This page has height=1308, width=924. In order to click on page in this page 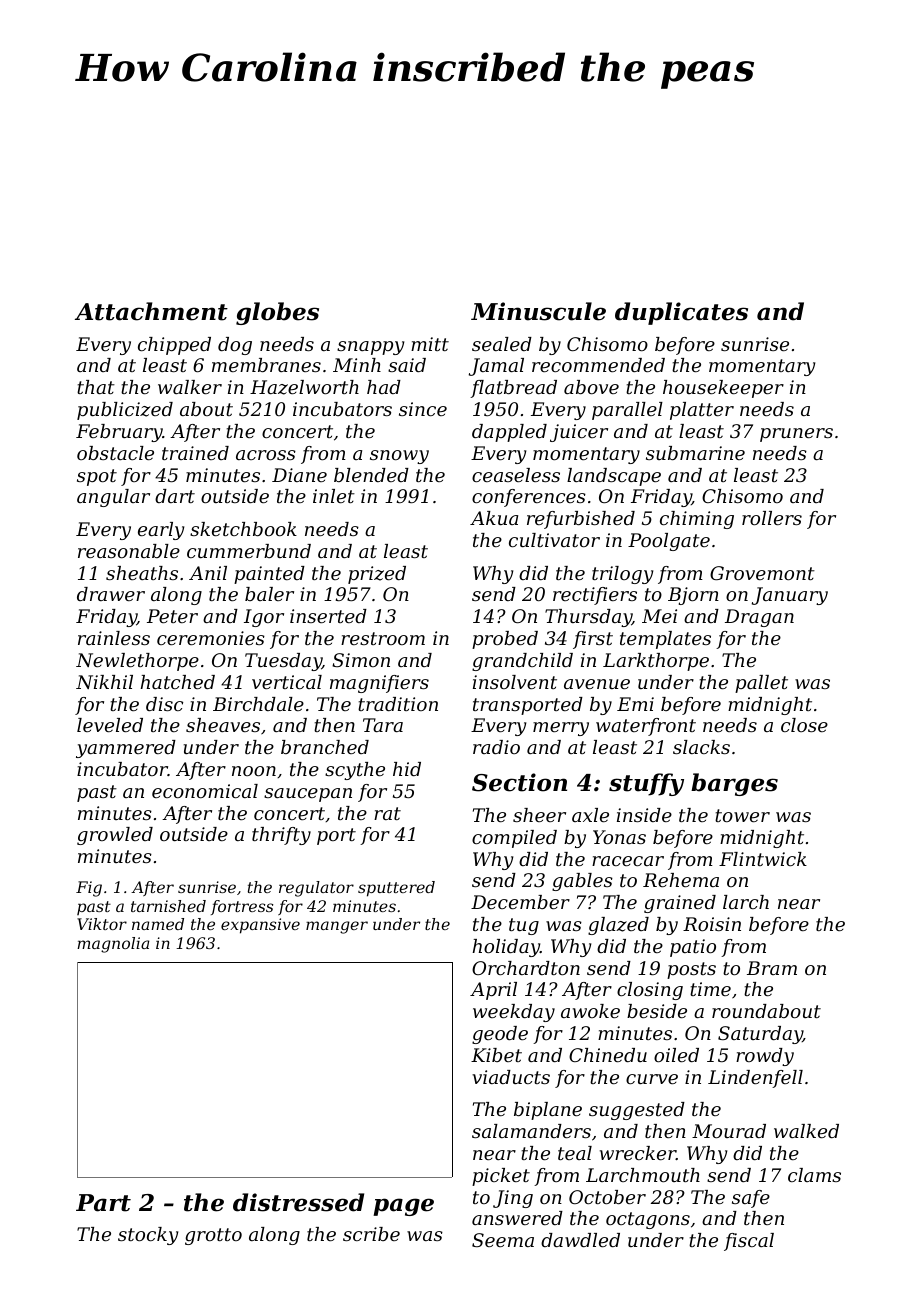, I will do `click(403, 1207)`.
